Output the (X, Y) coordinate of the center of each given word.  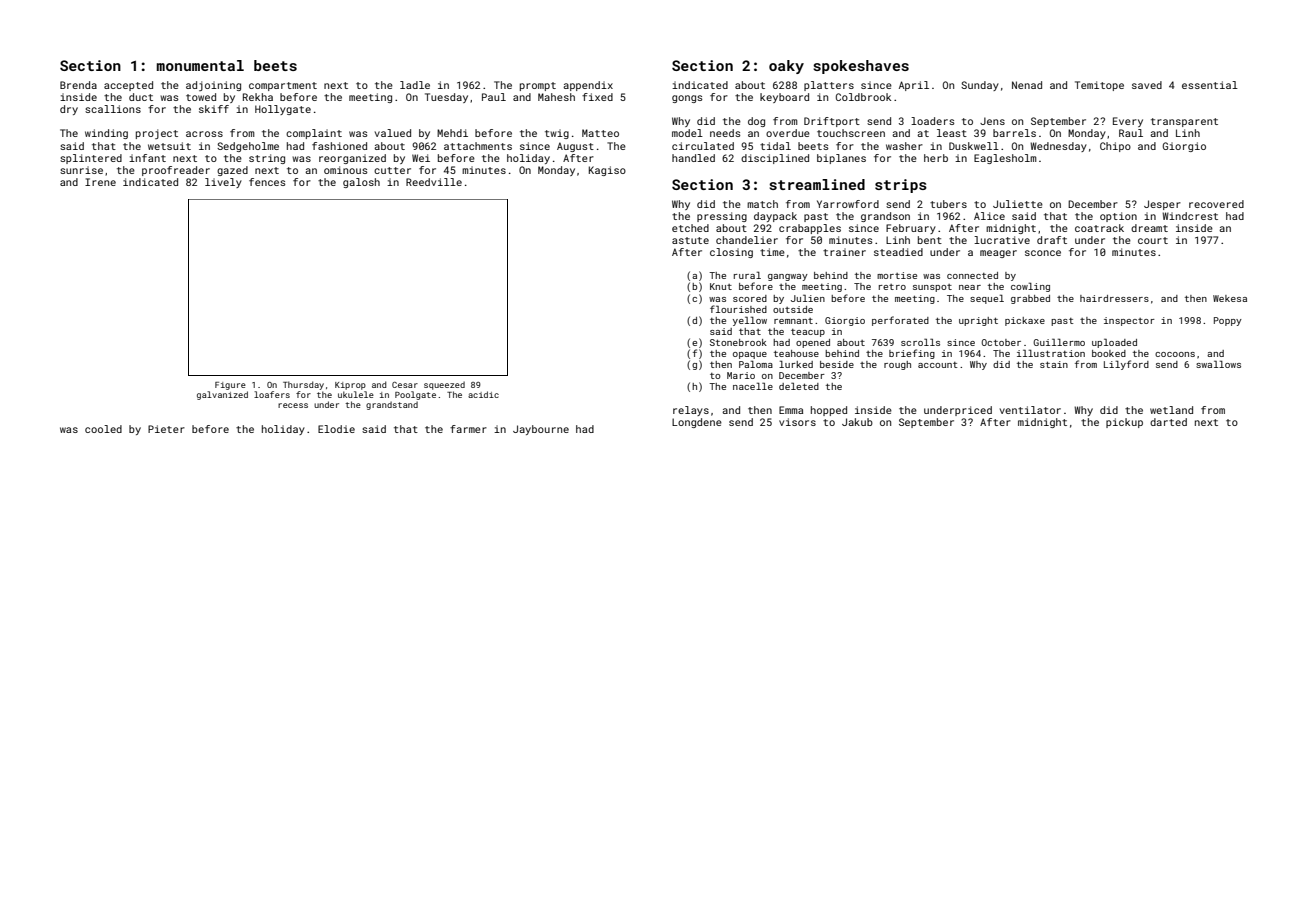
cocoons (1175, 354)
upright (978, 321)
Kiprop (350, 386)
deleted (799, 386)
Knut (721, 286)
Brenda (78, 85)
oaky (786, 67)
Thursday (303, 385)
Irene (100, 182)
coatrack (1099, 228)
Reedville (434, 182)
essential (1210, 85)
